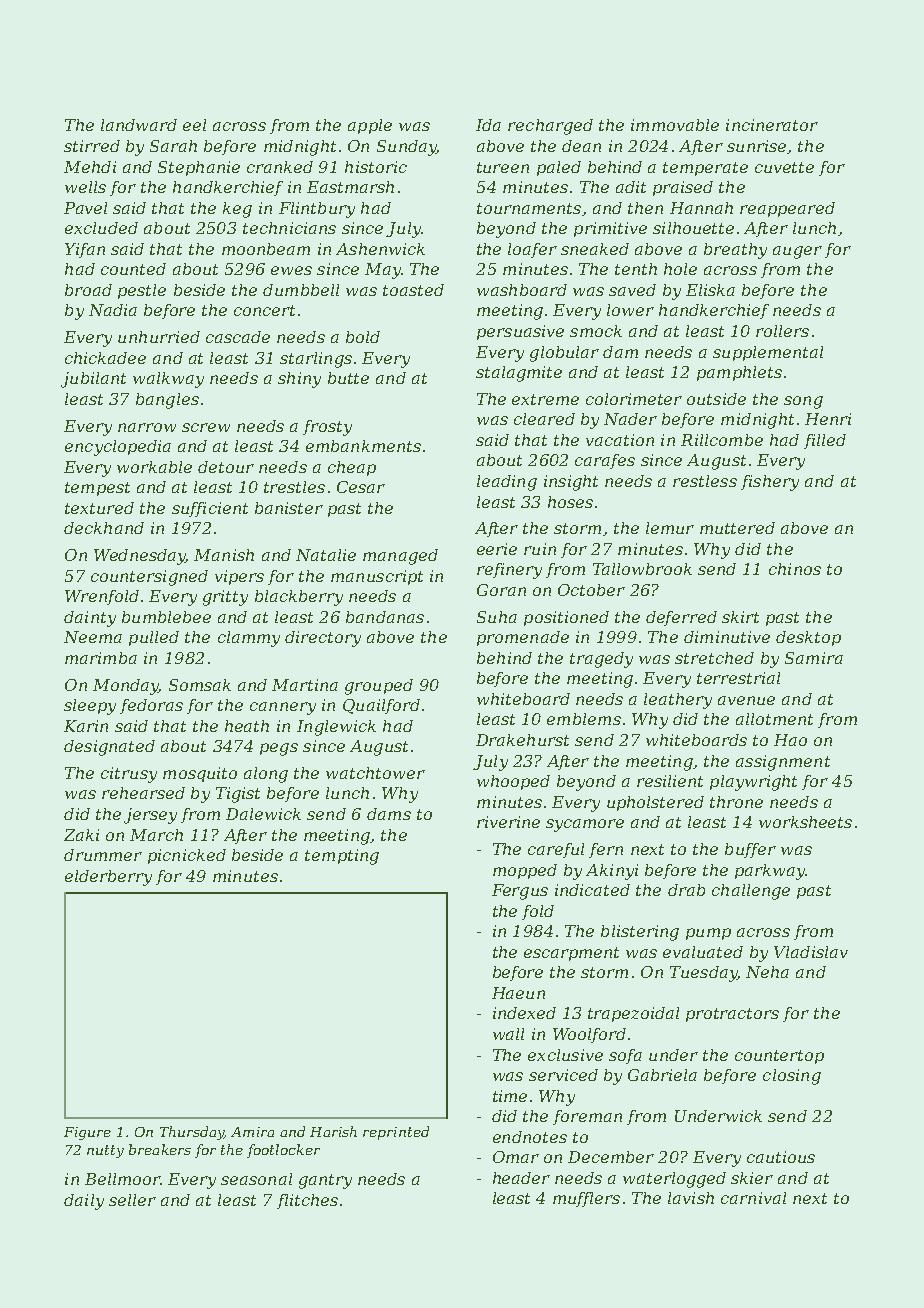 This page has width=924, height=1308. What do you see at coordinates (139, 125) in the page?
I see `landward` at bounding box center [139, 125].
